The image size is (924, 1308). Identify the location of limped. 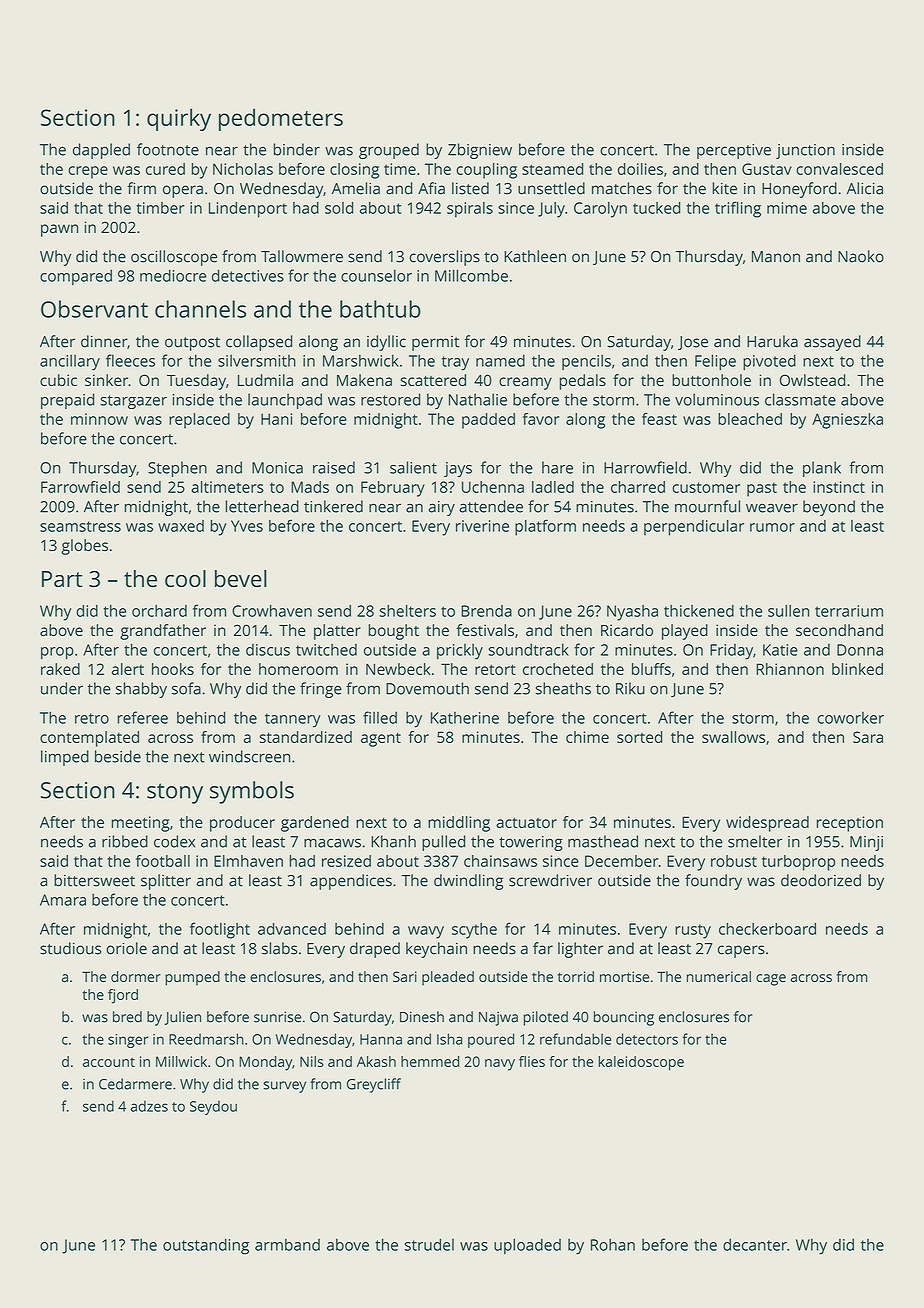
(65, 758).
